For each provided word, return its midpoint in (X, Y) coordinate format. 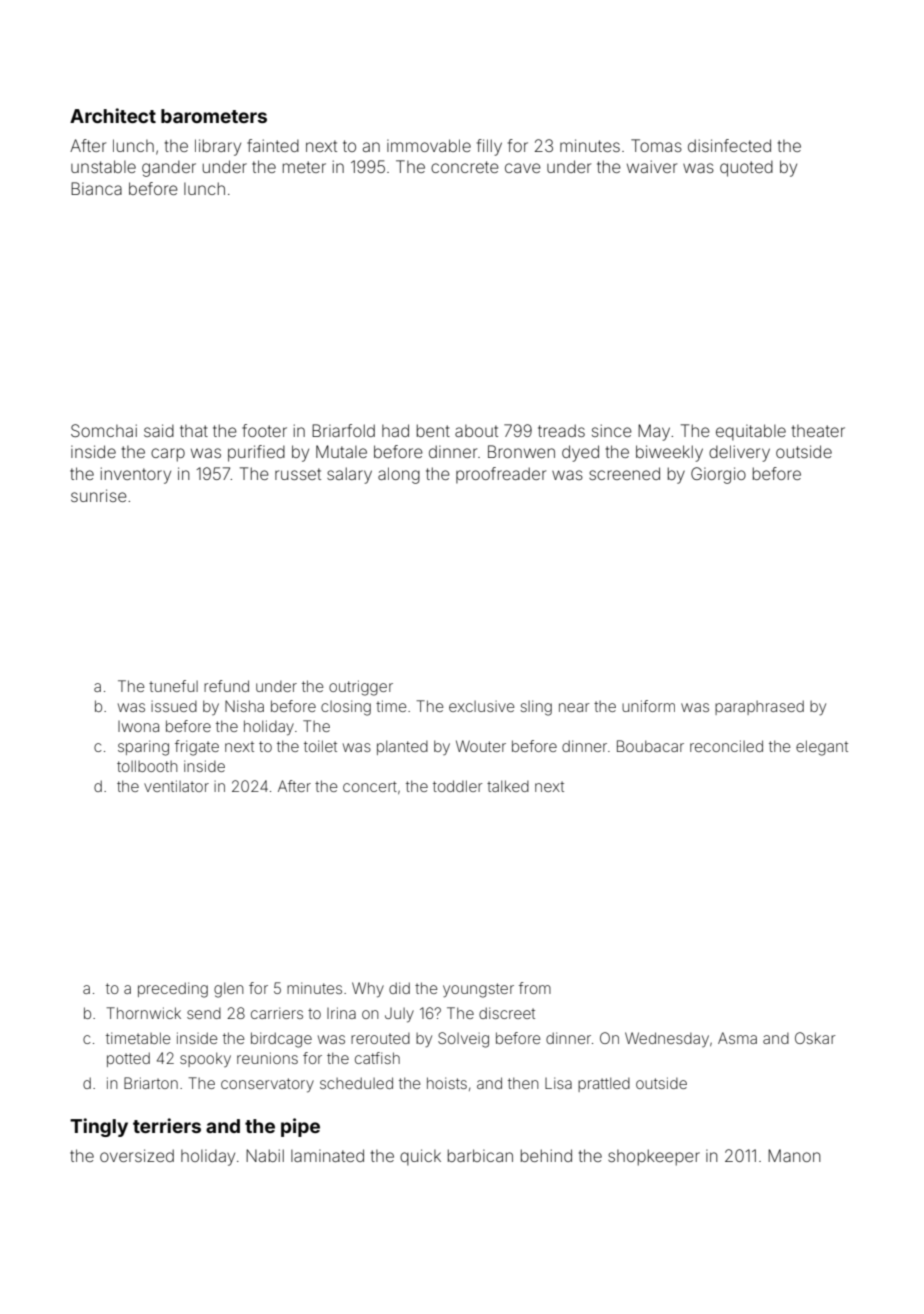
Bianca (96, 188)
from (535, 988)
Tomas (656, 145)
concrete (465, 167)
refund (226, 686)
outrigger (361, 688)
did (399, 988)
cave (523, 168)
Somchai (104, 430)
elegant (822, 748)
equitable (751, 432)
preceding (173, 990)
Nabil (265, 1155)
